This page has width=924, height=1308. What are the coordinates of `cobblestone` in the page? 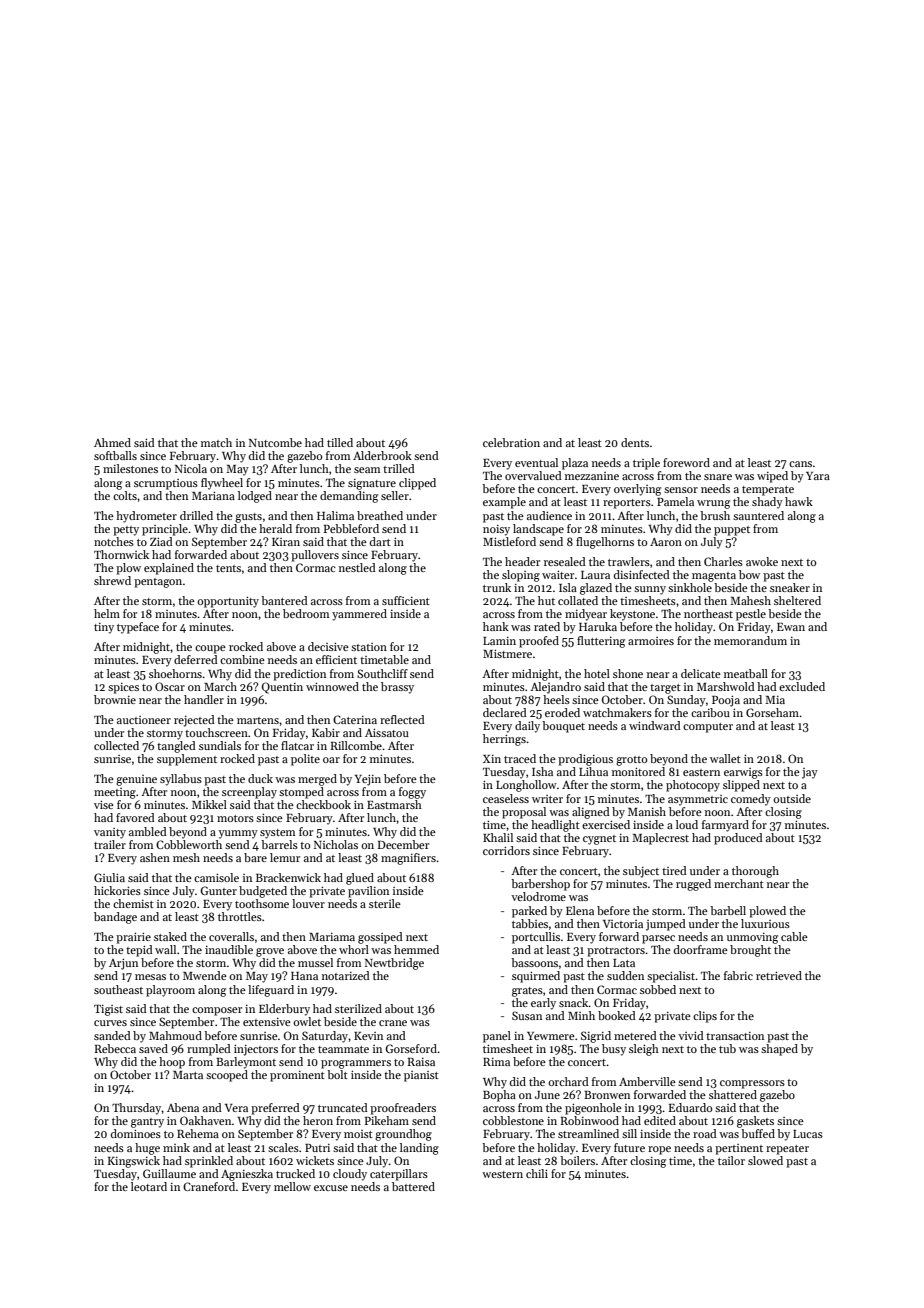 It's located at (513, 1120).
